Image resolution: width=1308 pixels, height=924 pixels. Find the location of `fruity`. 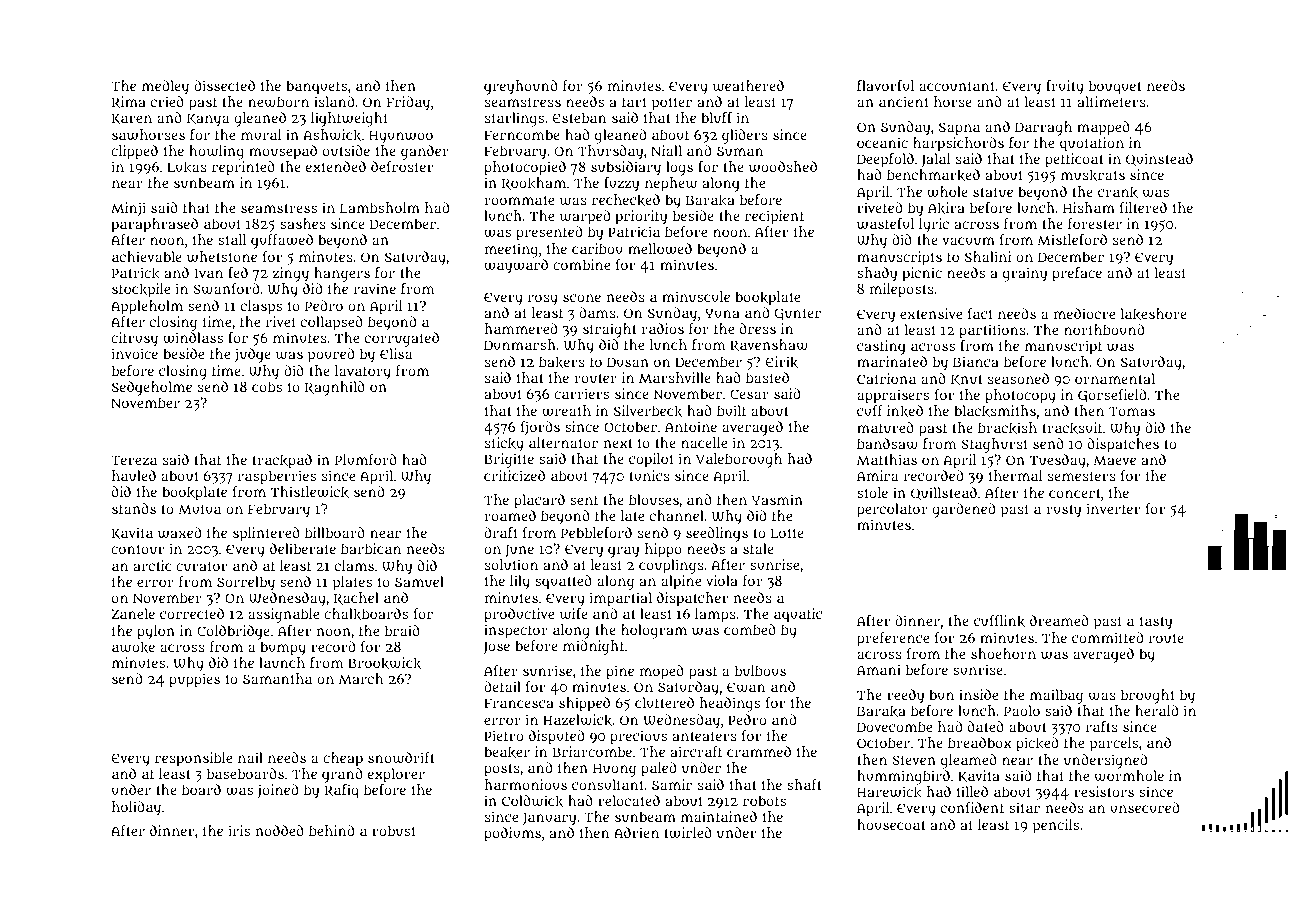

fruity is located at coordinates (1064, 87).
